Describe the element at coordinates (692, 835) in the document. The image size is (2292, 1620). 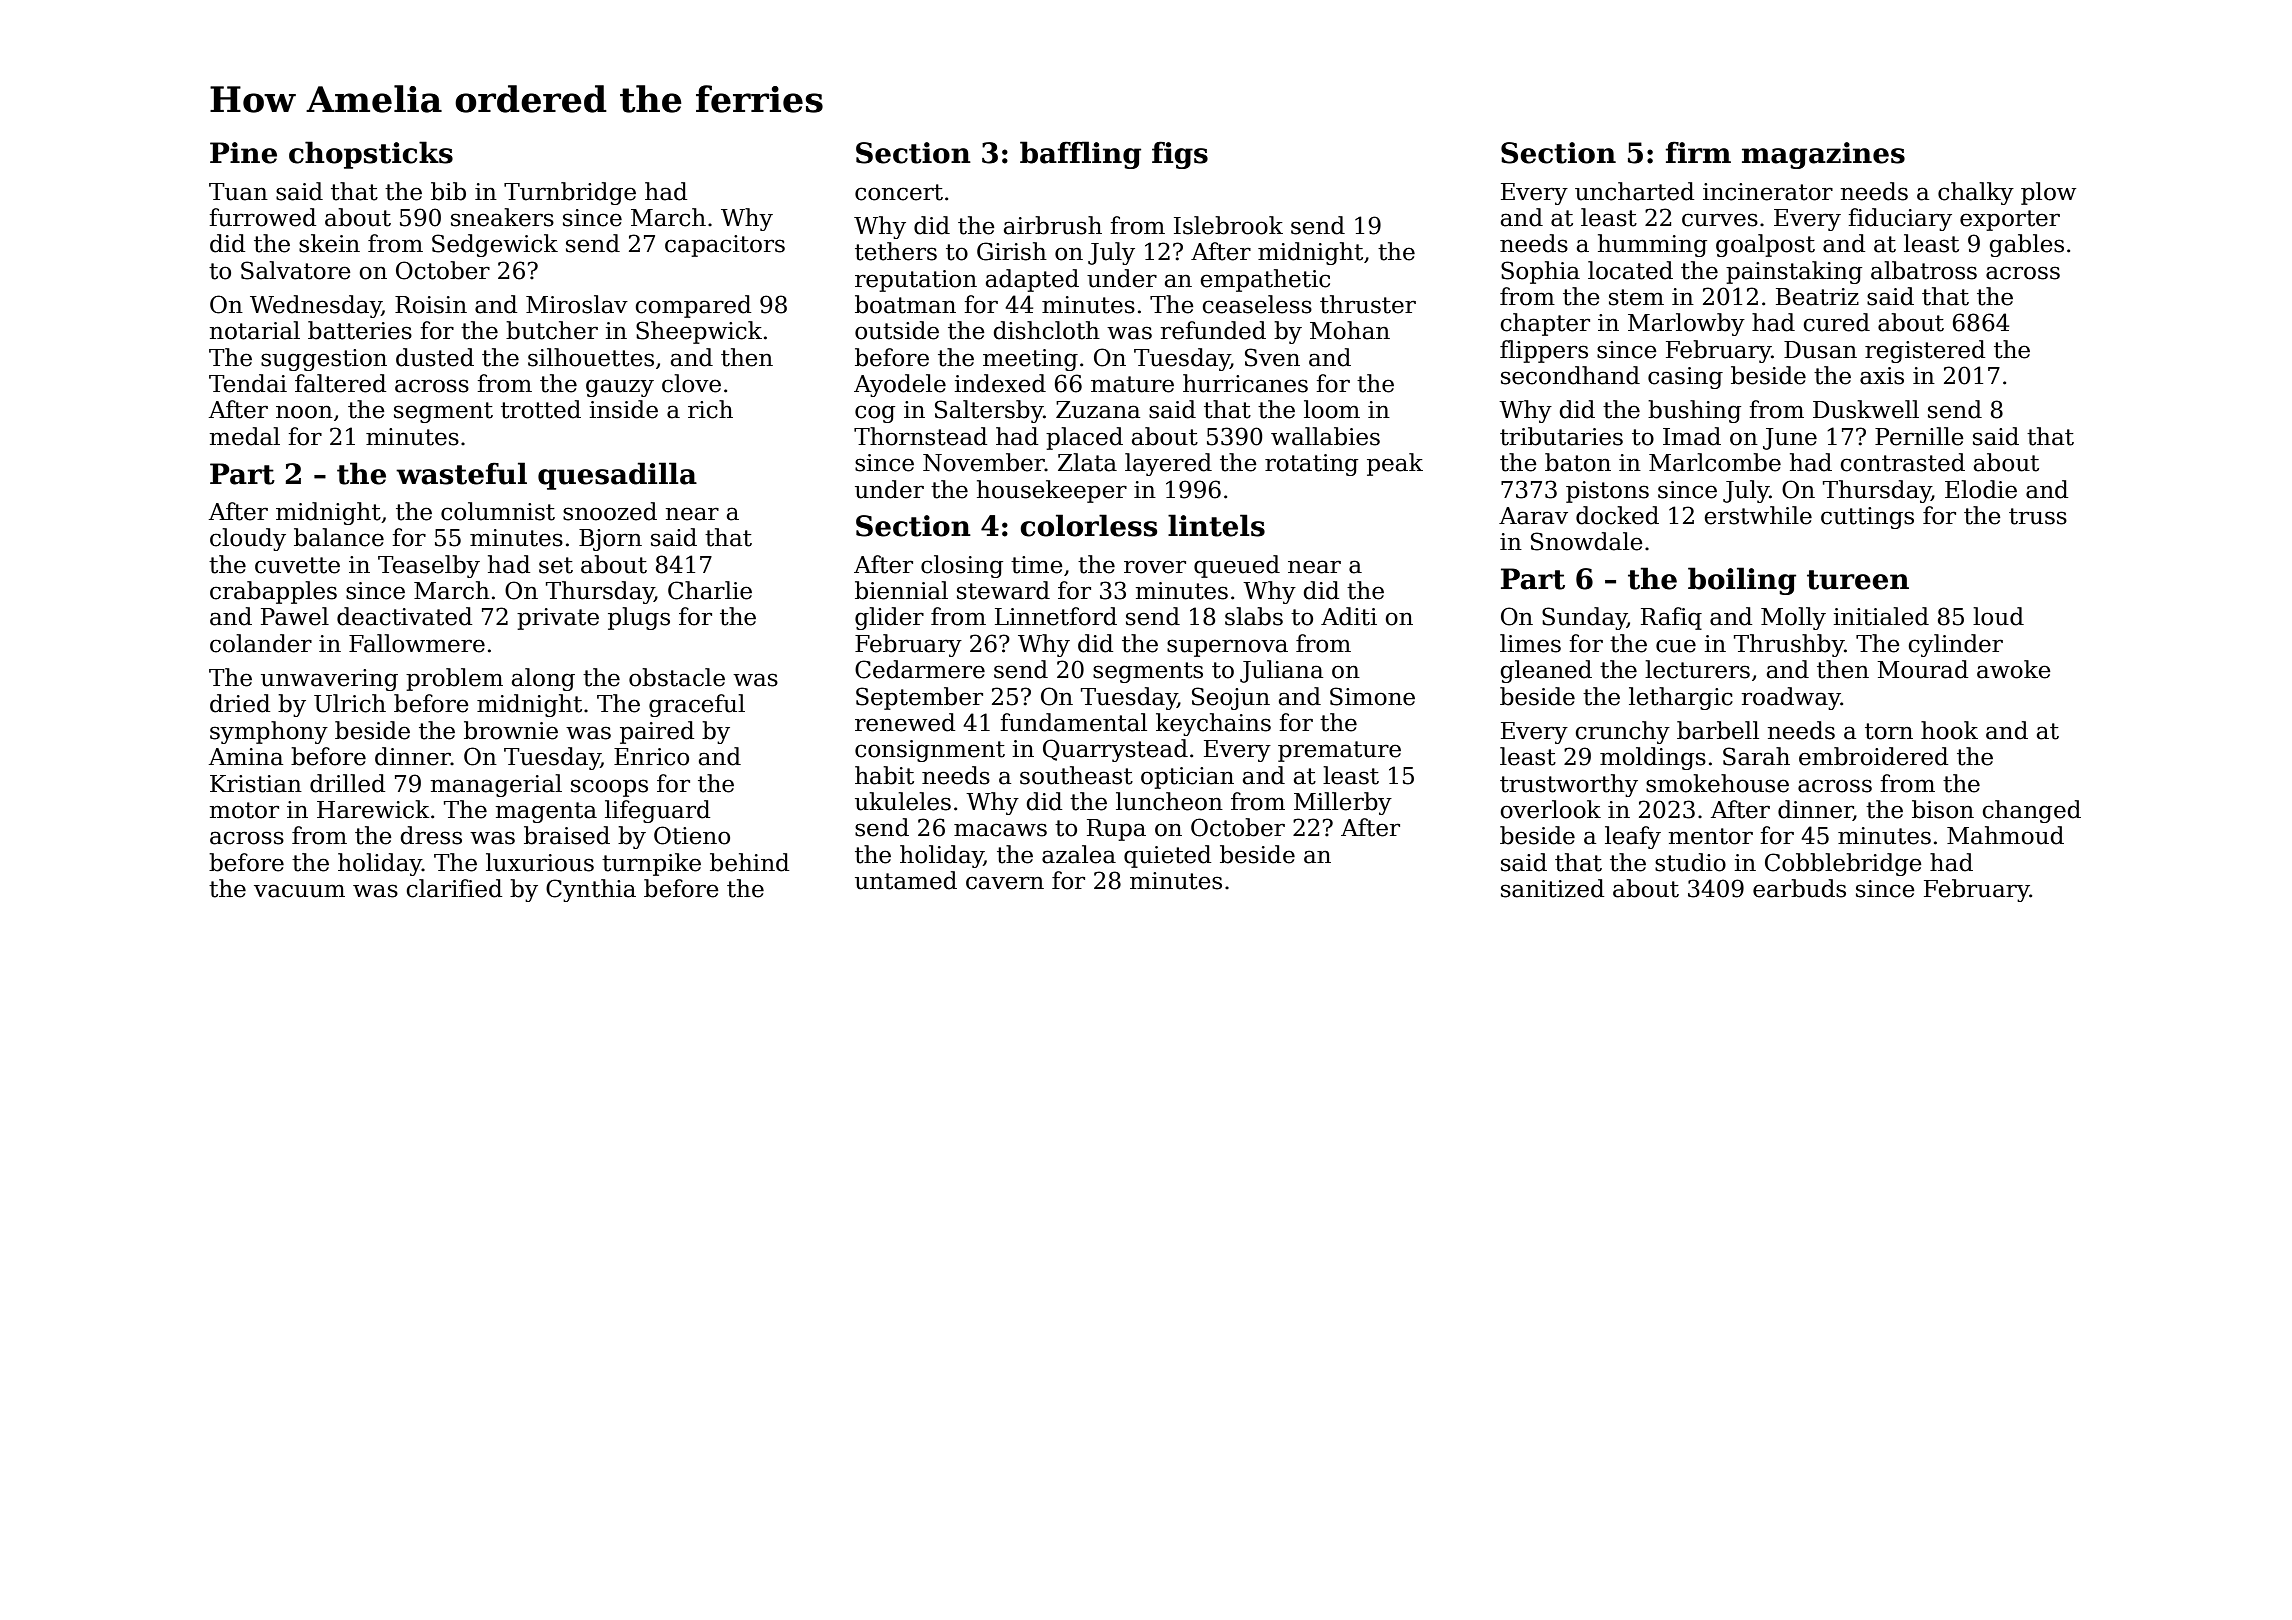
I see `Otieno` at that location.
